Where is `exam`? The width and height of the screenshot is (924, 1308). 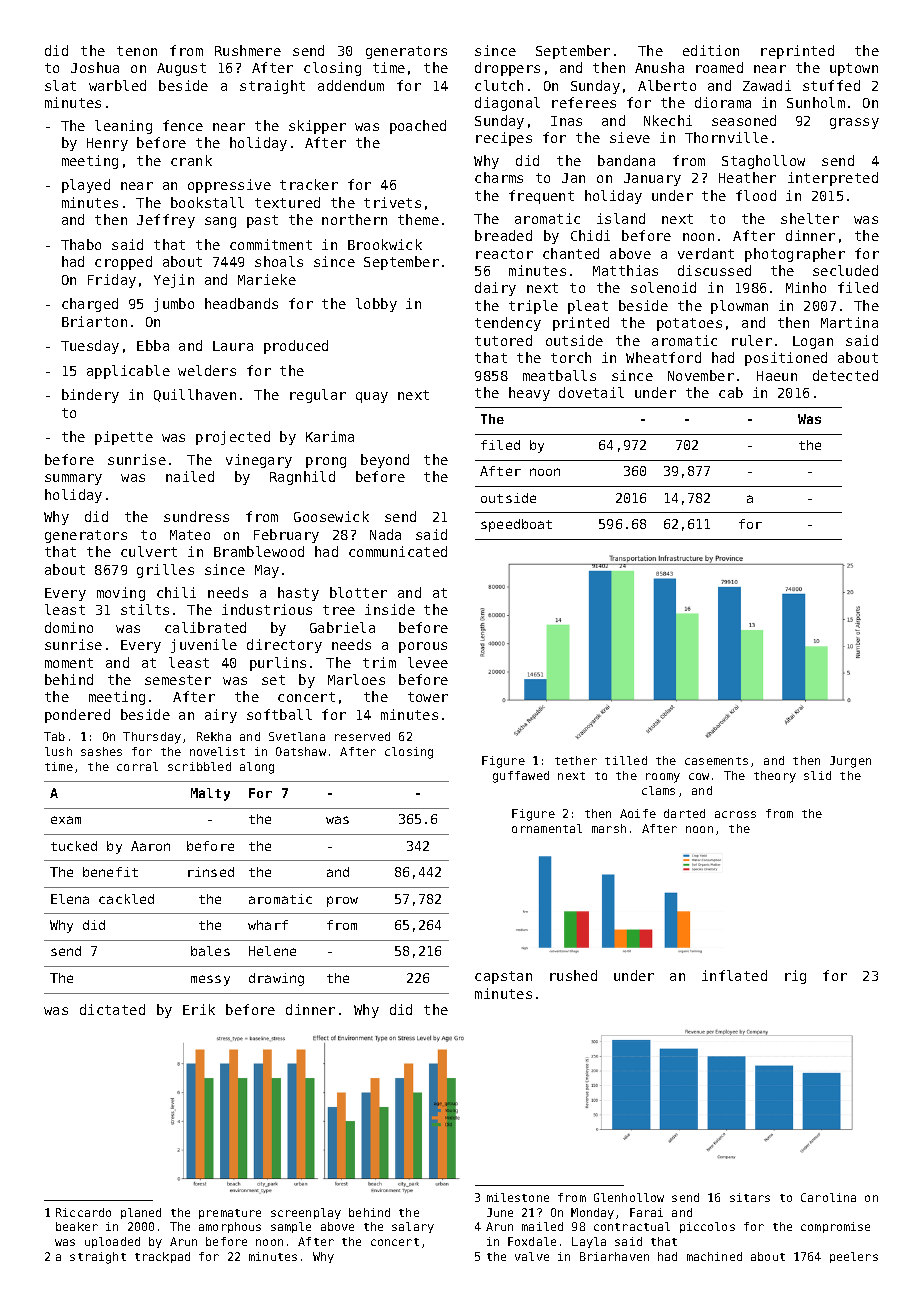
exam is located at coordinates (66, 820).
